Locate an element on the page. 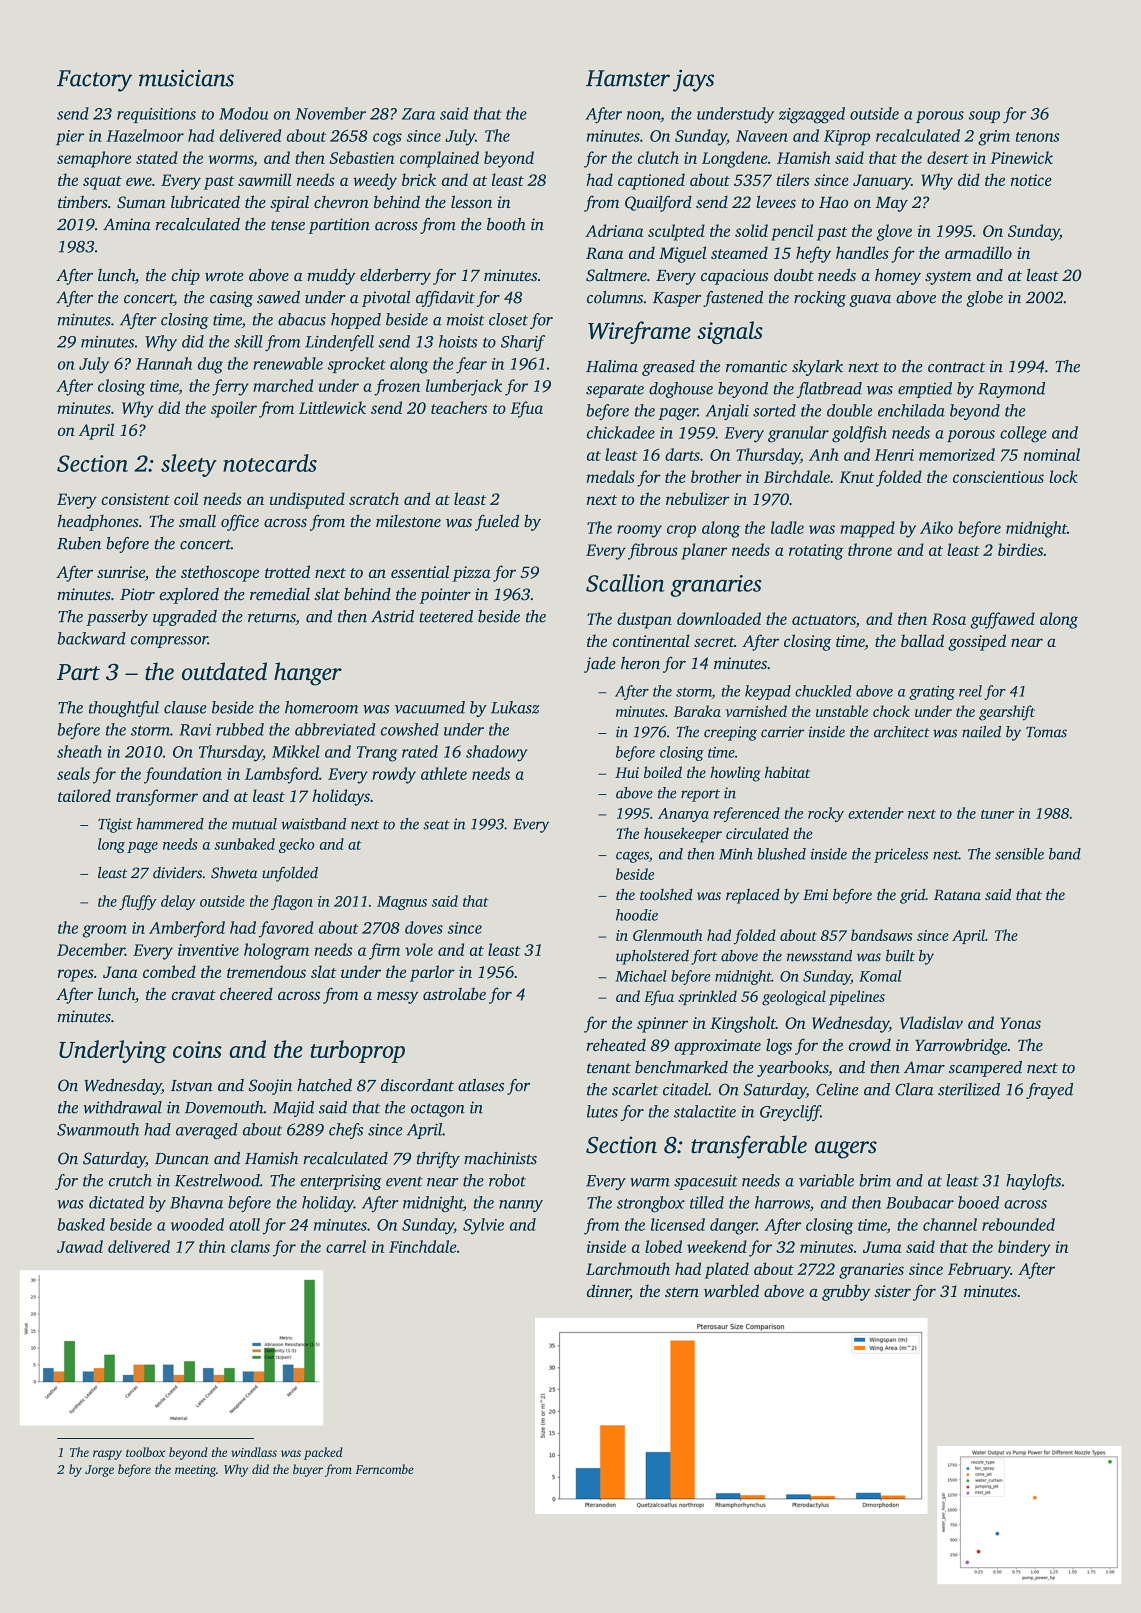 This image has width=1141, height=1613. Birchdale is located at coordinates (797, 476).
